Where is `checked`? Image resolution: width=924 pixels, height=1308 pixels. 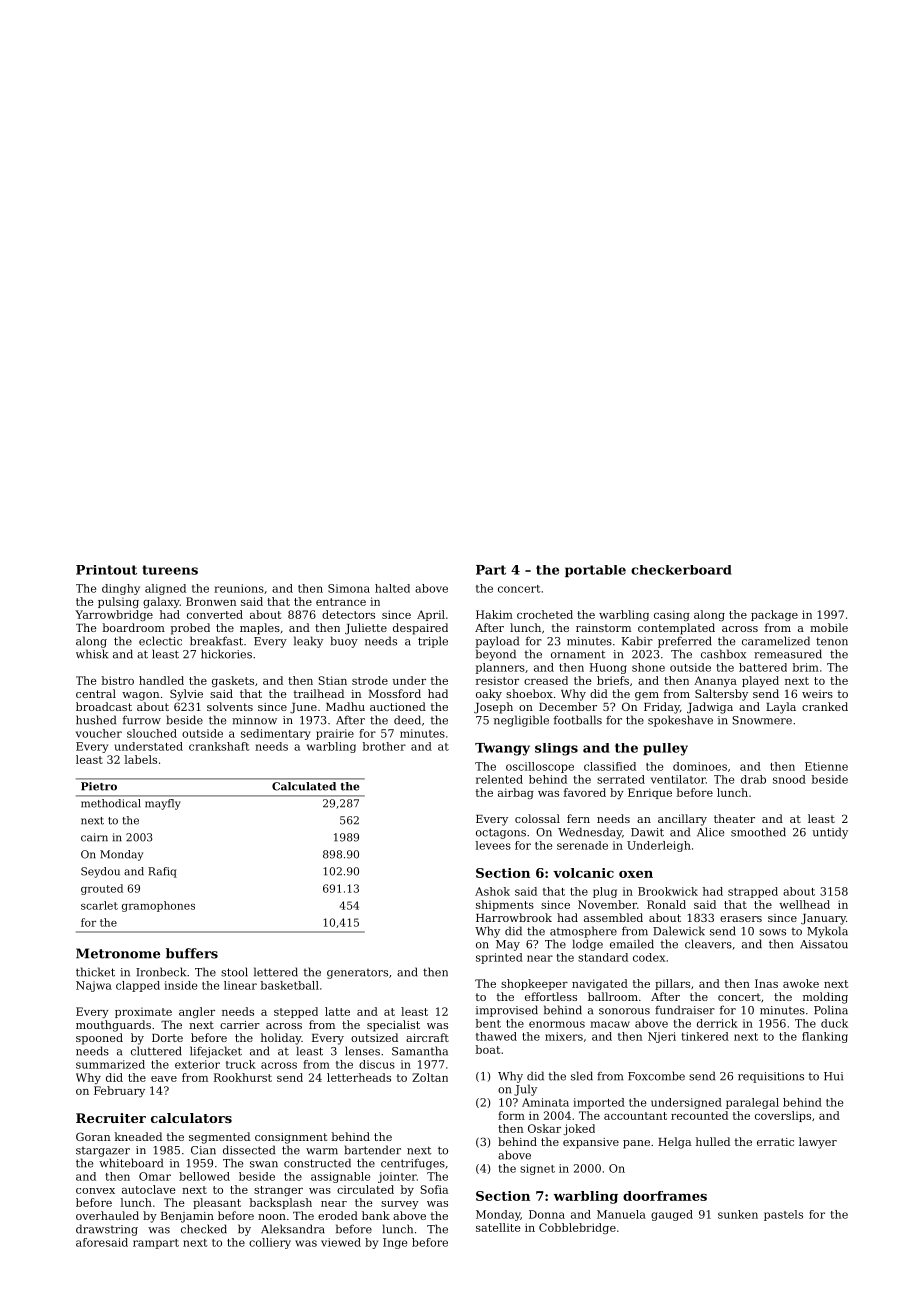
checked is located at coordinates (204, 1229).
